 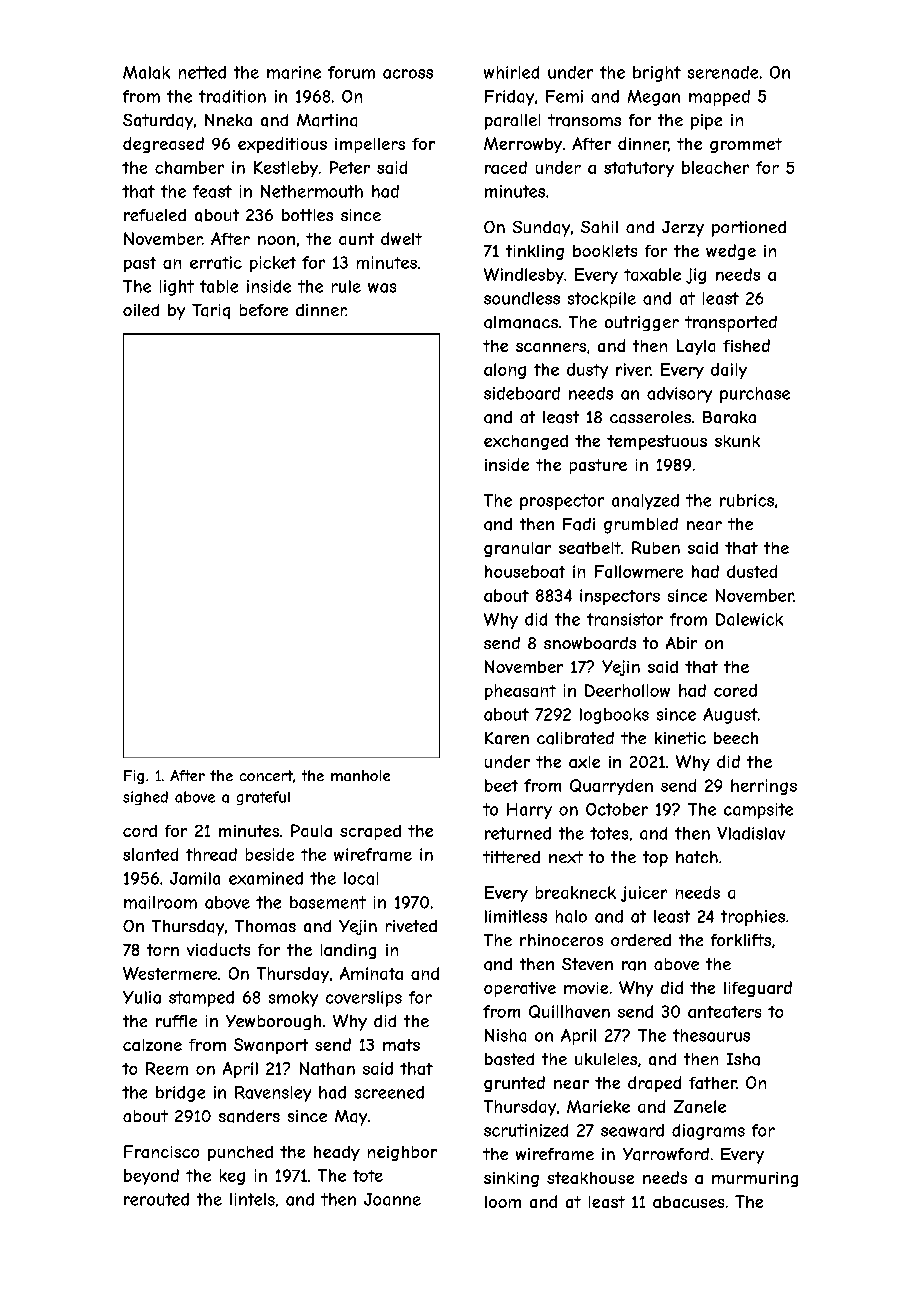 I want to click on loom, so click(x=503, y=1202).
